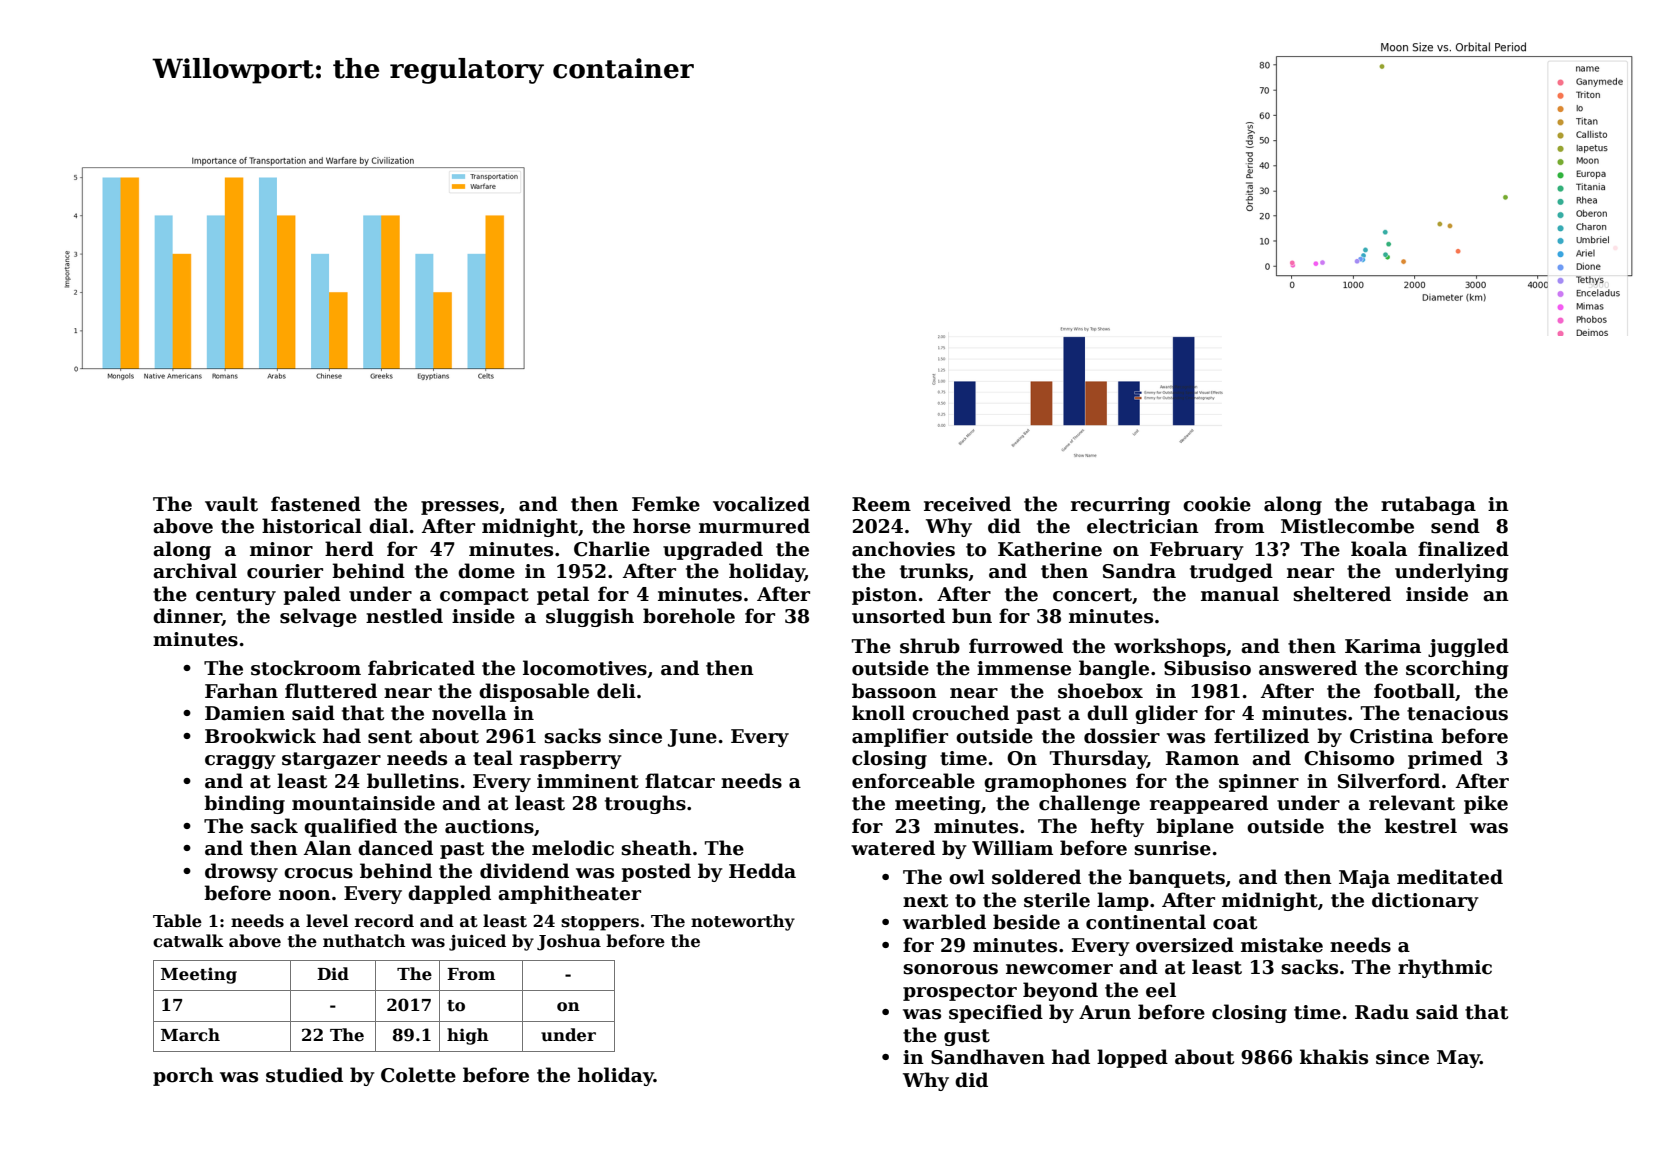 The height and width of the image is (1175, 1662). I want to click on catwalk, so click(188, 941).
